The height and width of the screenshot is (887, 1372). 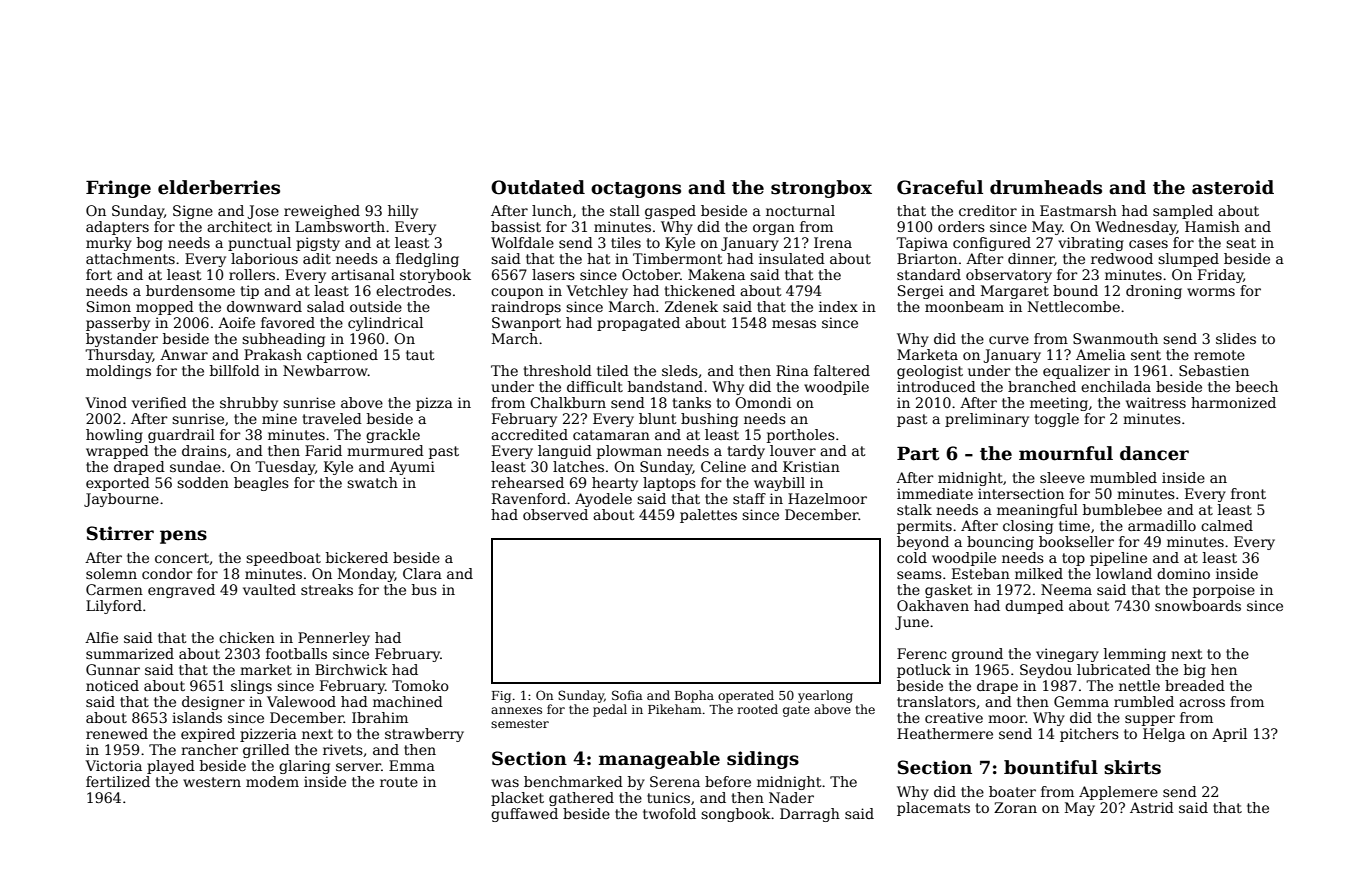 What do you see at coordinates (118, 189) in the screenshot?
I see `Fringe` at bounding box center [118, 189].
